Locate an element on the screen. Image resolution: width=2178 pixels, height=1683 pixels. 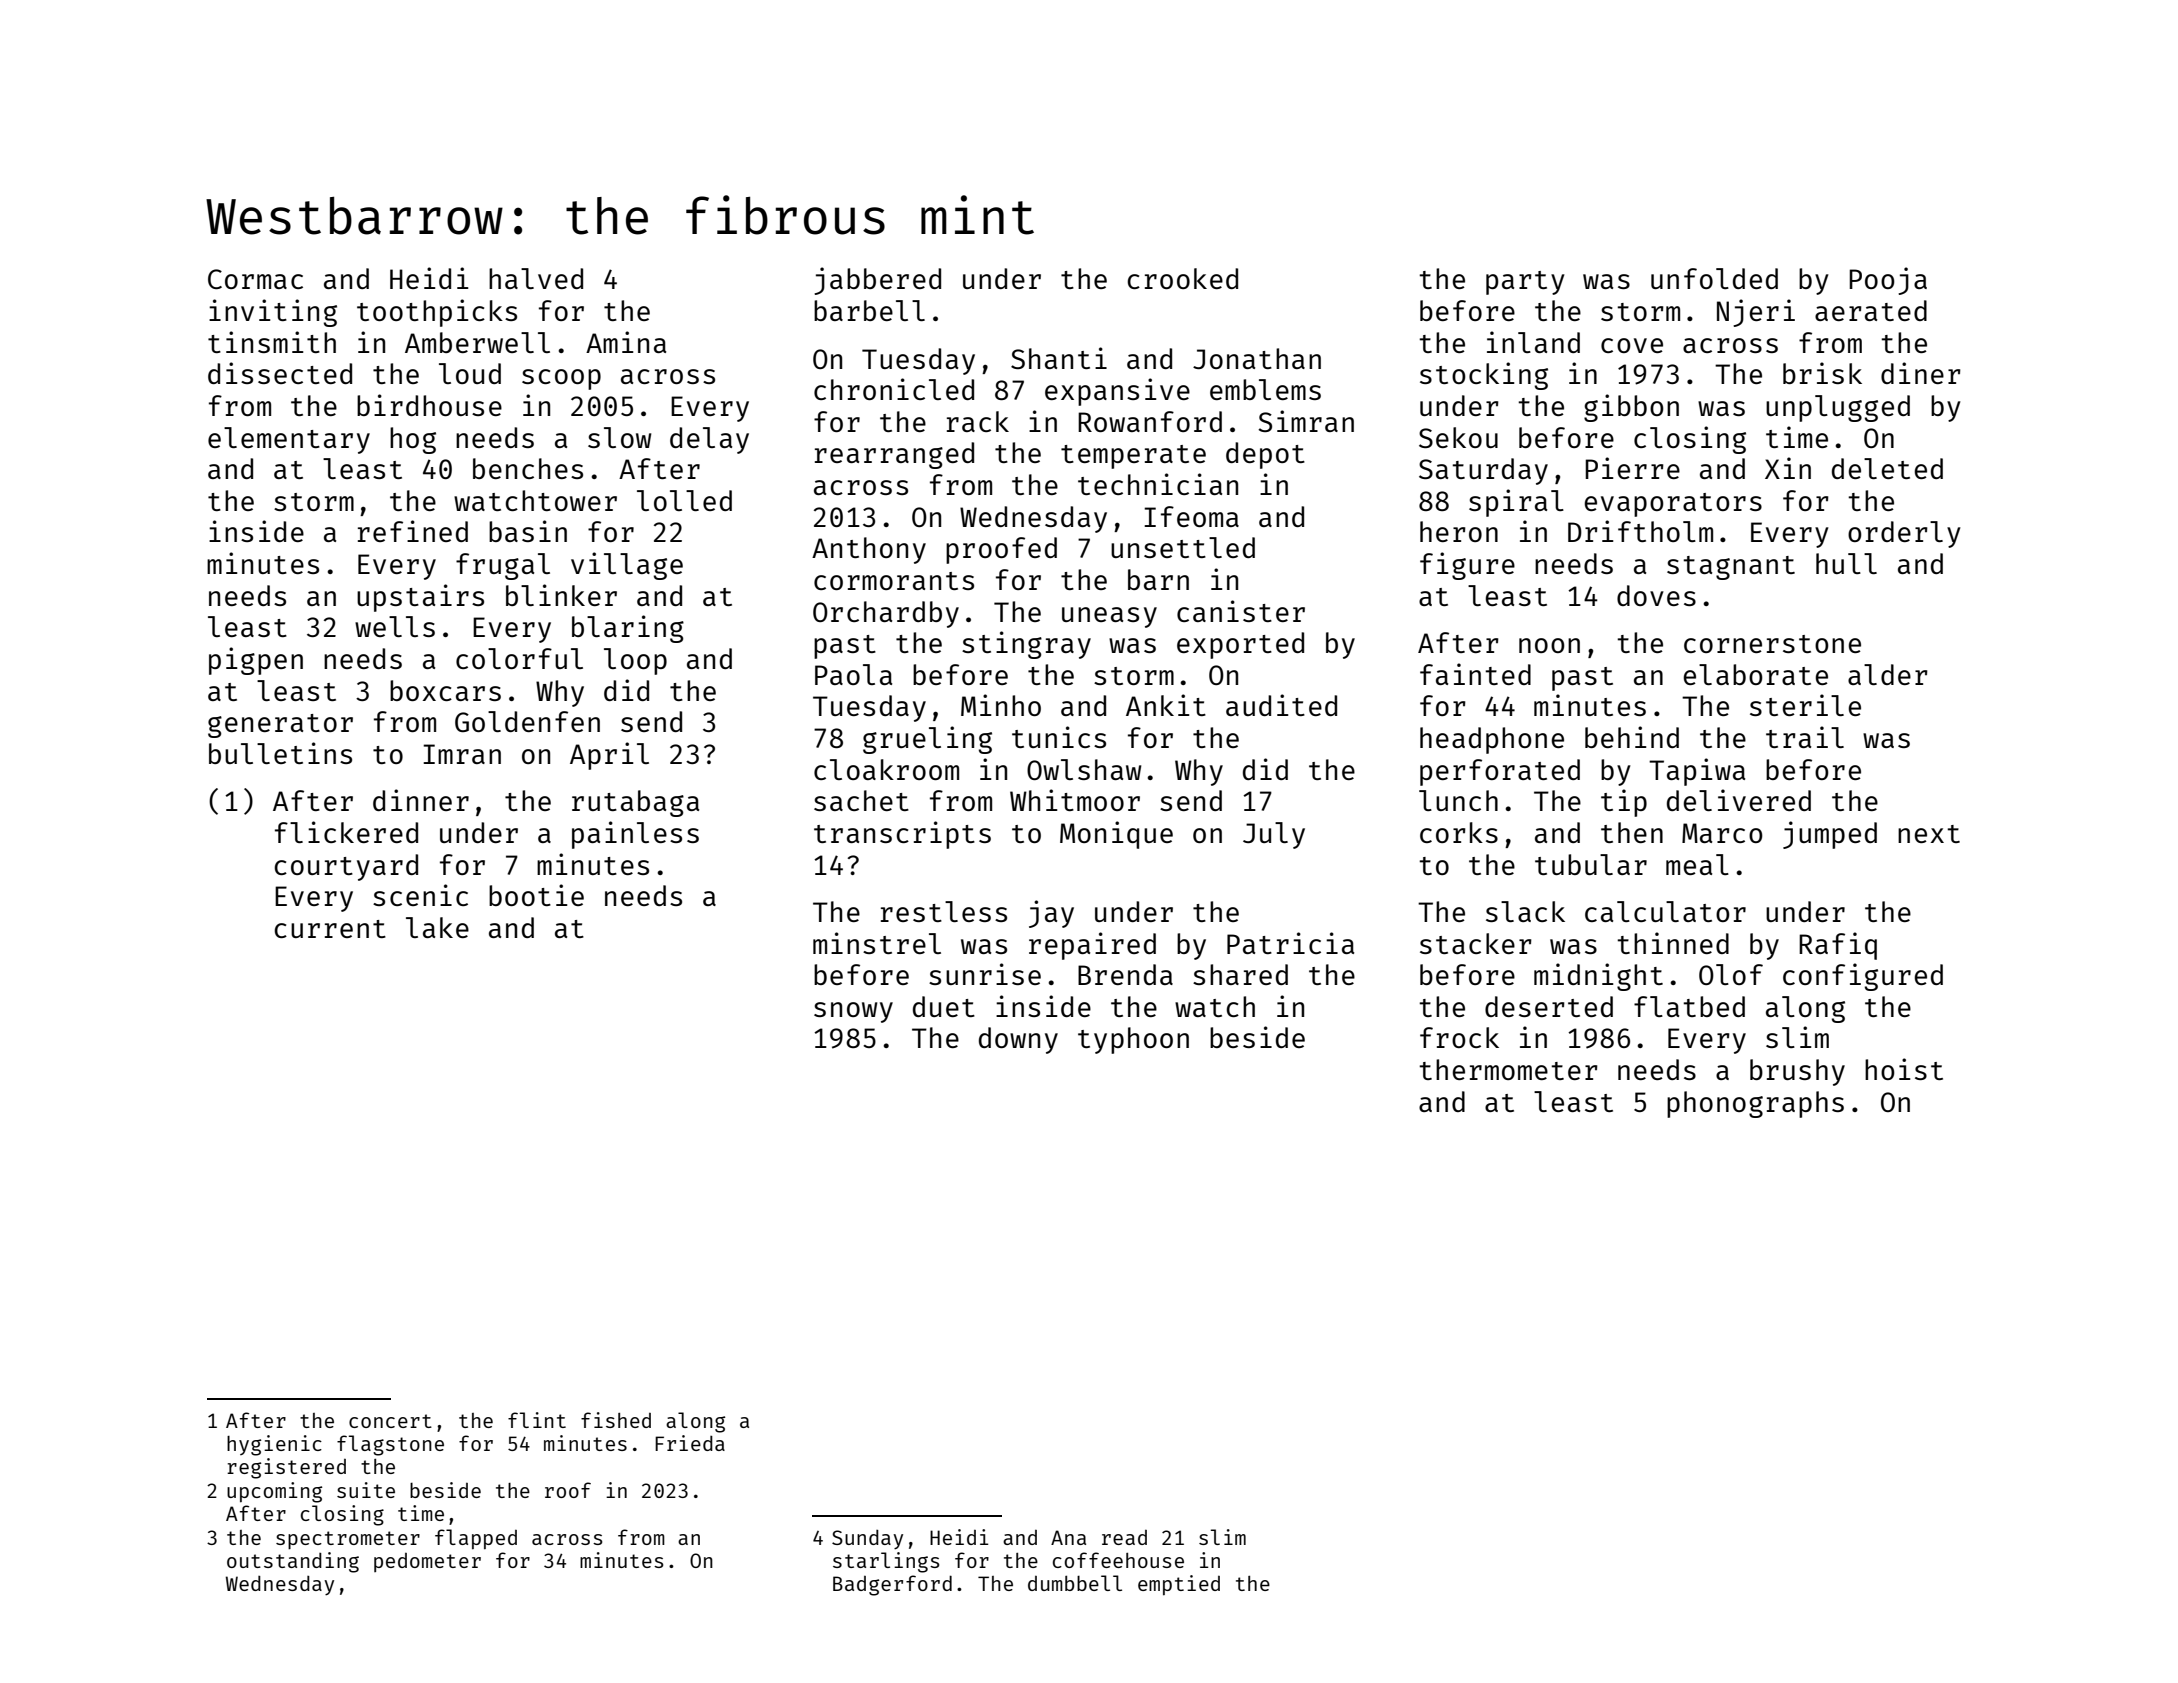
Frieda is located at coordinates (690, 1443).
